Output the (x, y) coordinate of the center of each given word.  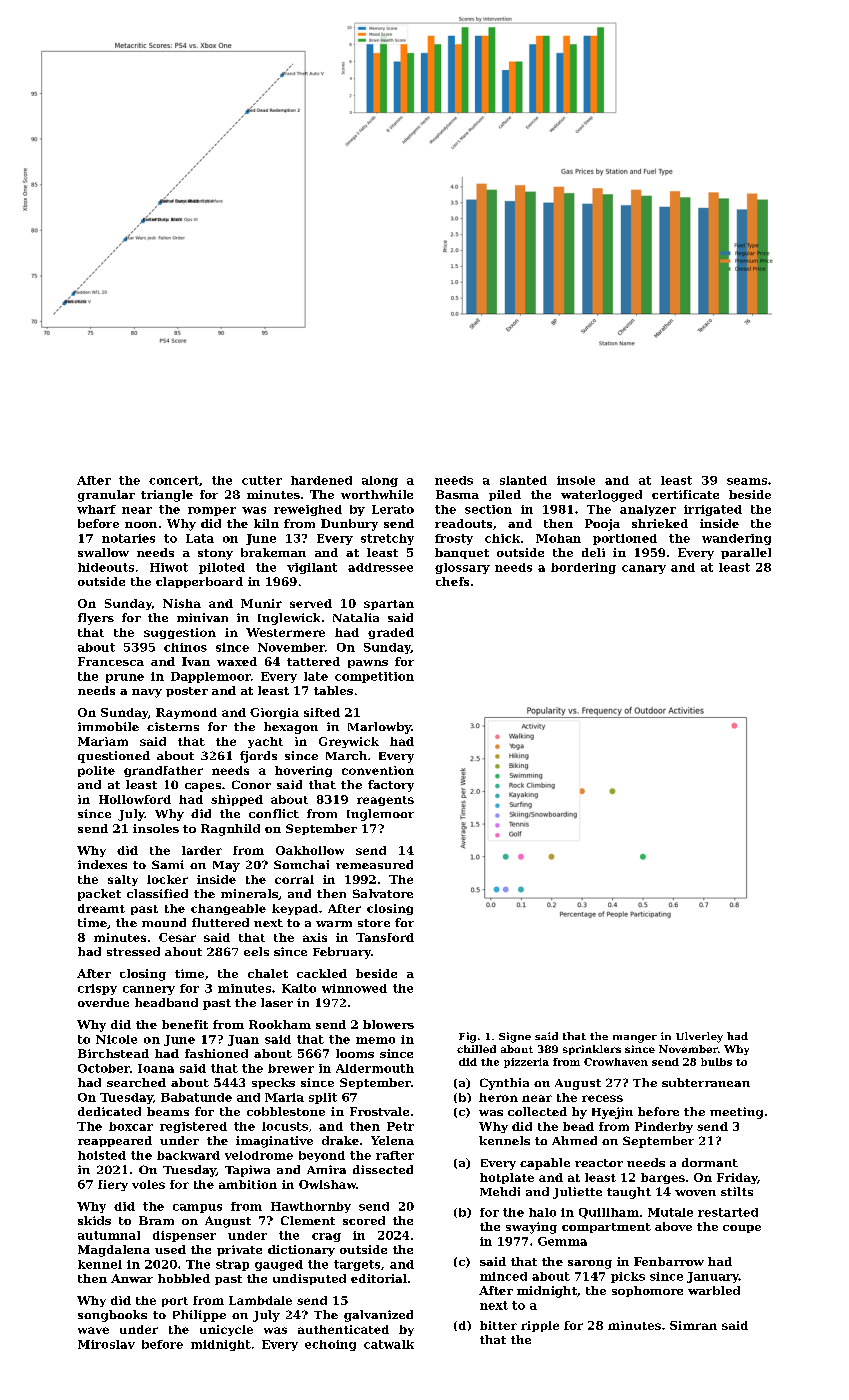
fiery (113, 1185)
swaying (531, 1228)
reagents (385, 801)
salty (123, 880)
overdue (103, 1002)
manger (635, 1039)
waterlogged (601, 496)
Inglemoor (380, 815)
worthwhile (377, 494)
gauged (279, 1265)
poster (187, 692)
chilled (476, 1049)
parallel (746, 553)
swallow (103, 552)
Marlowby (379, 728)
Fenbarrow (669, 1261)
